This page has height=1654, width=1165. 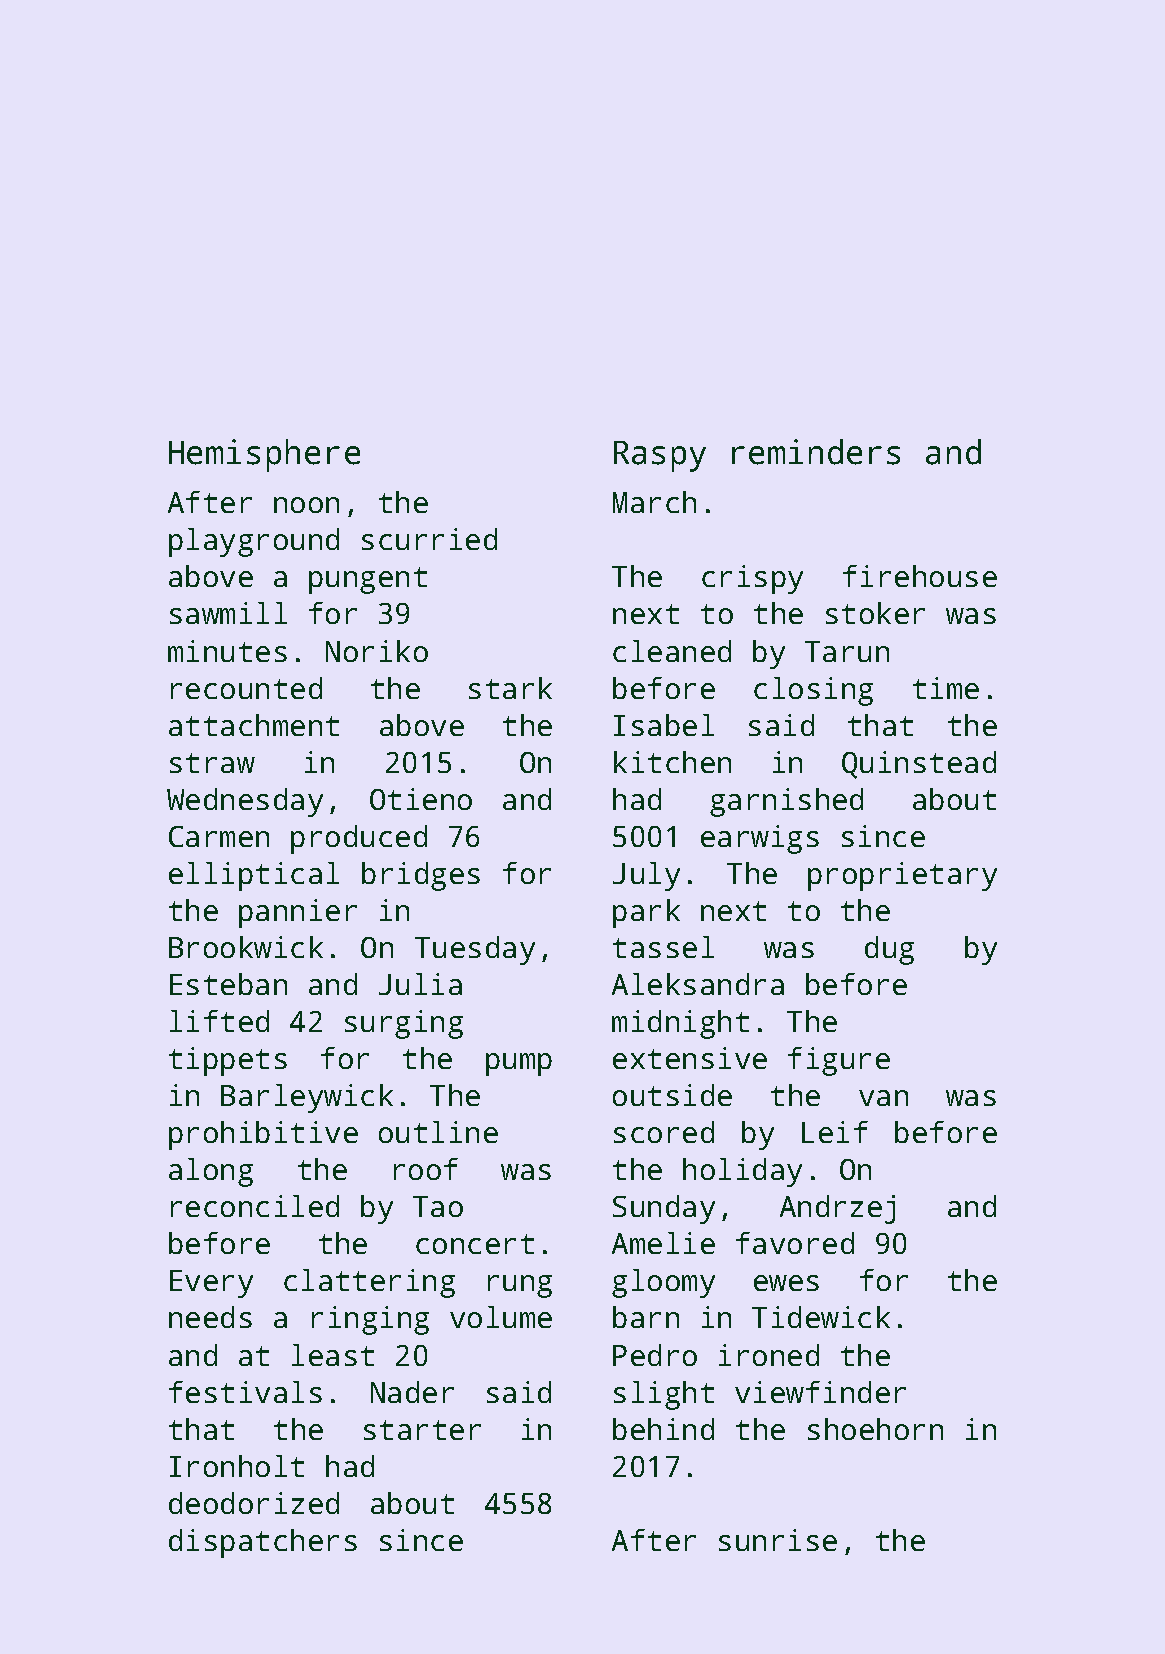 What do you see at coordinates (690, 1058) in the page?
I see `extensive` at bounding box center [690, 1058].
